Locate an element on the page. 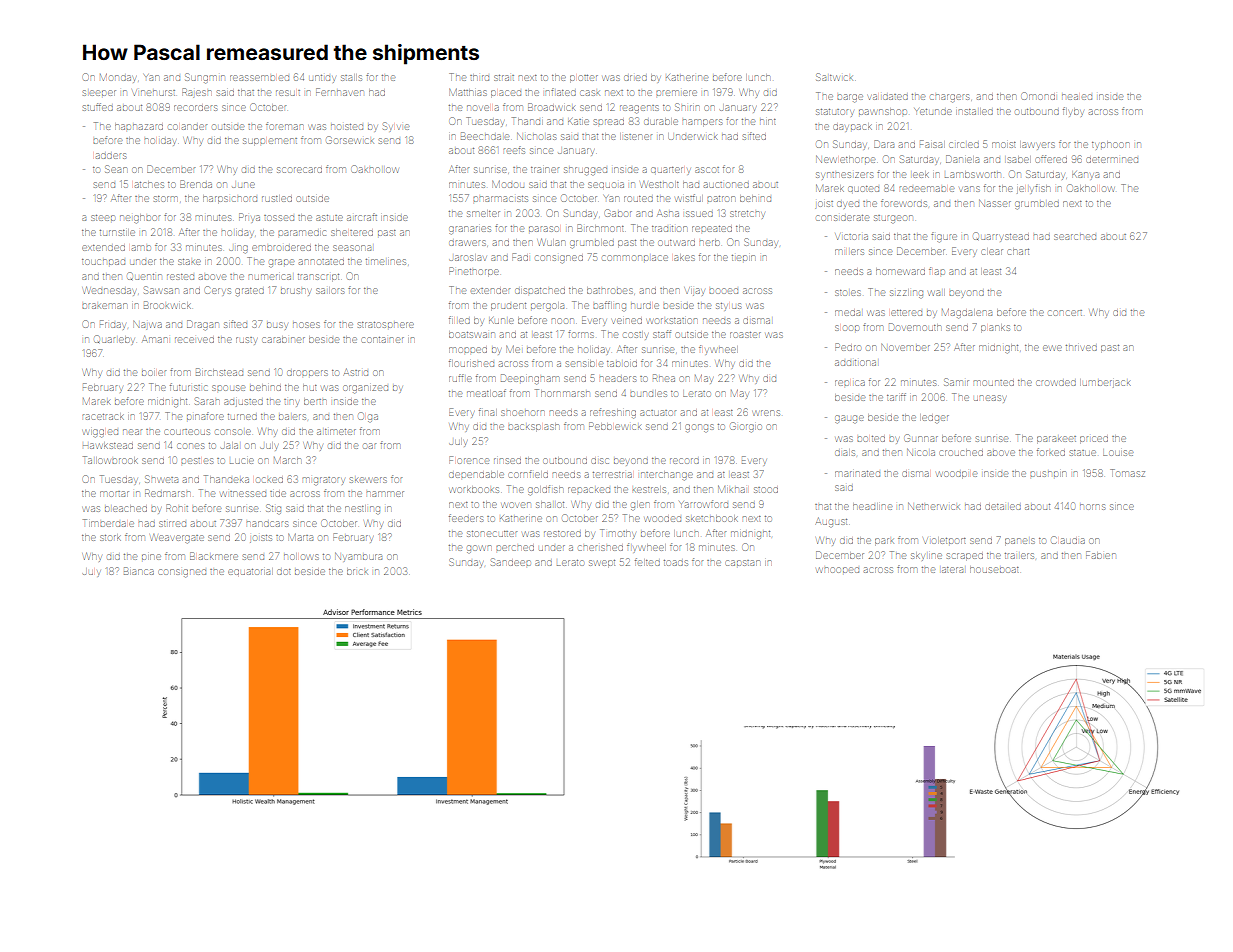 This page has width=1233, height=952. forked is located at coordinates (1051, 452).
